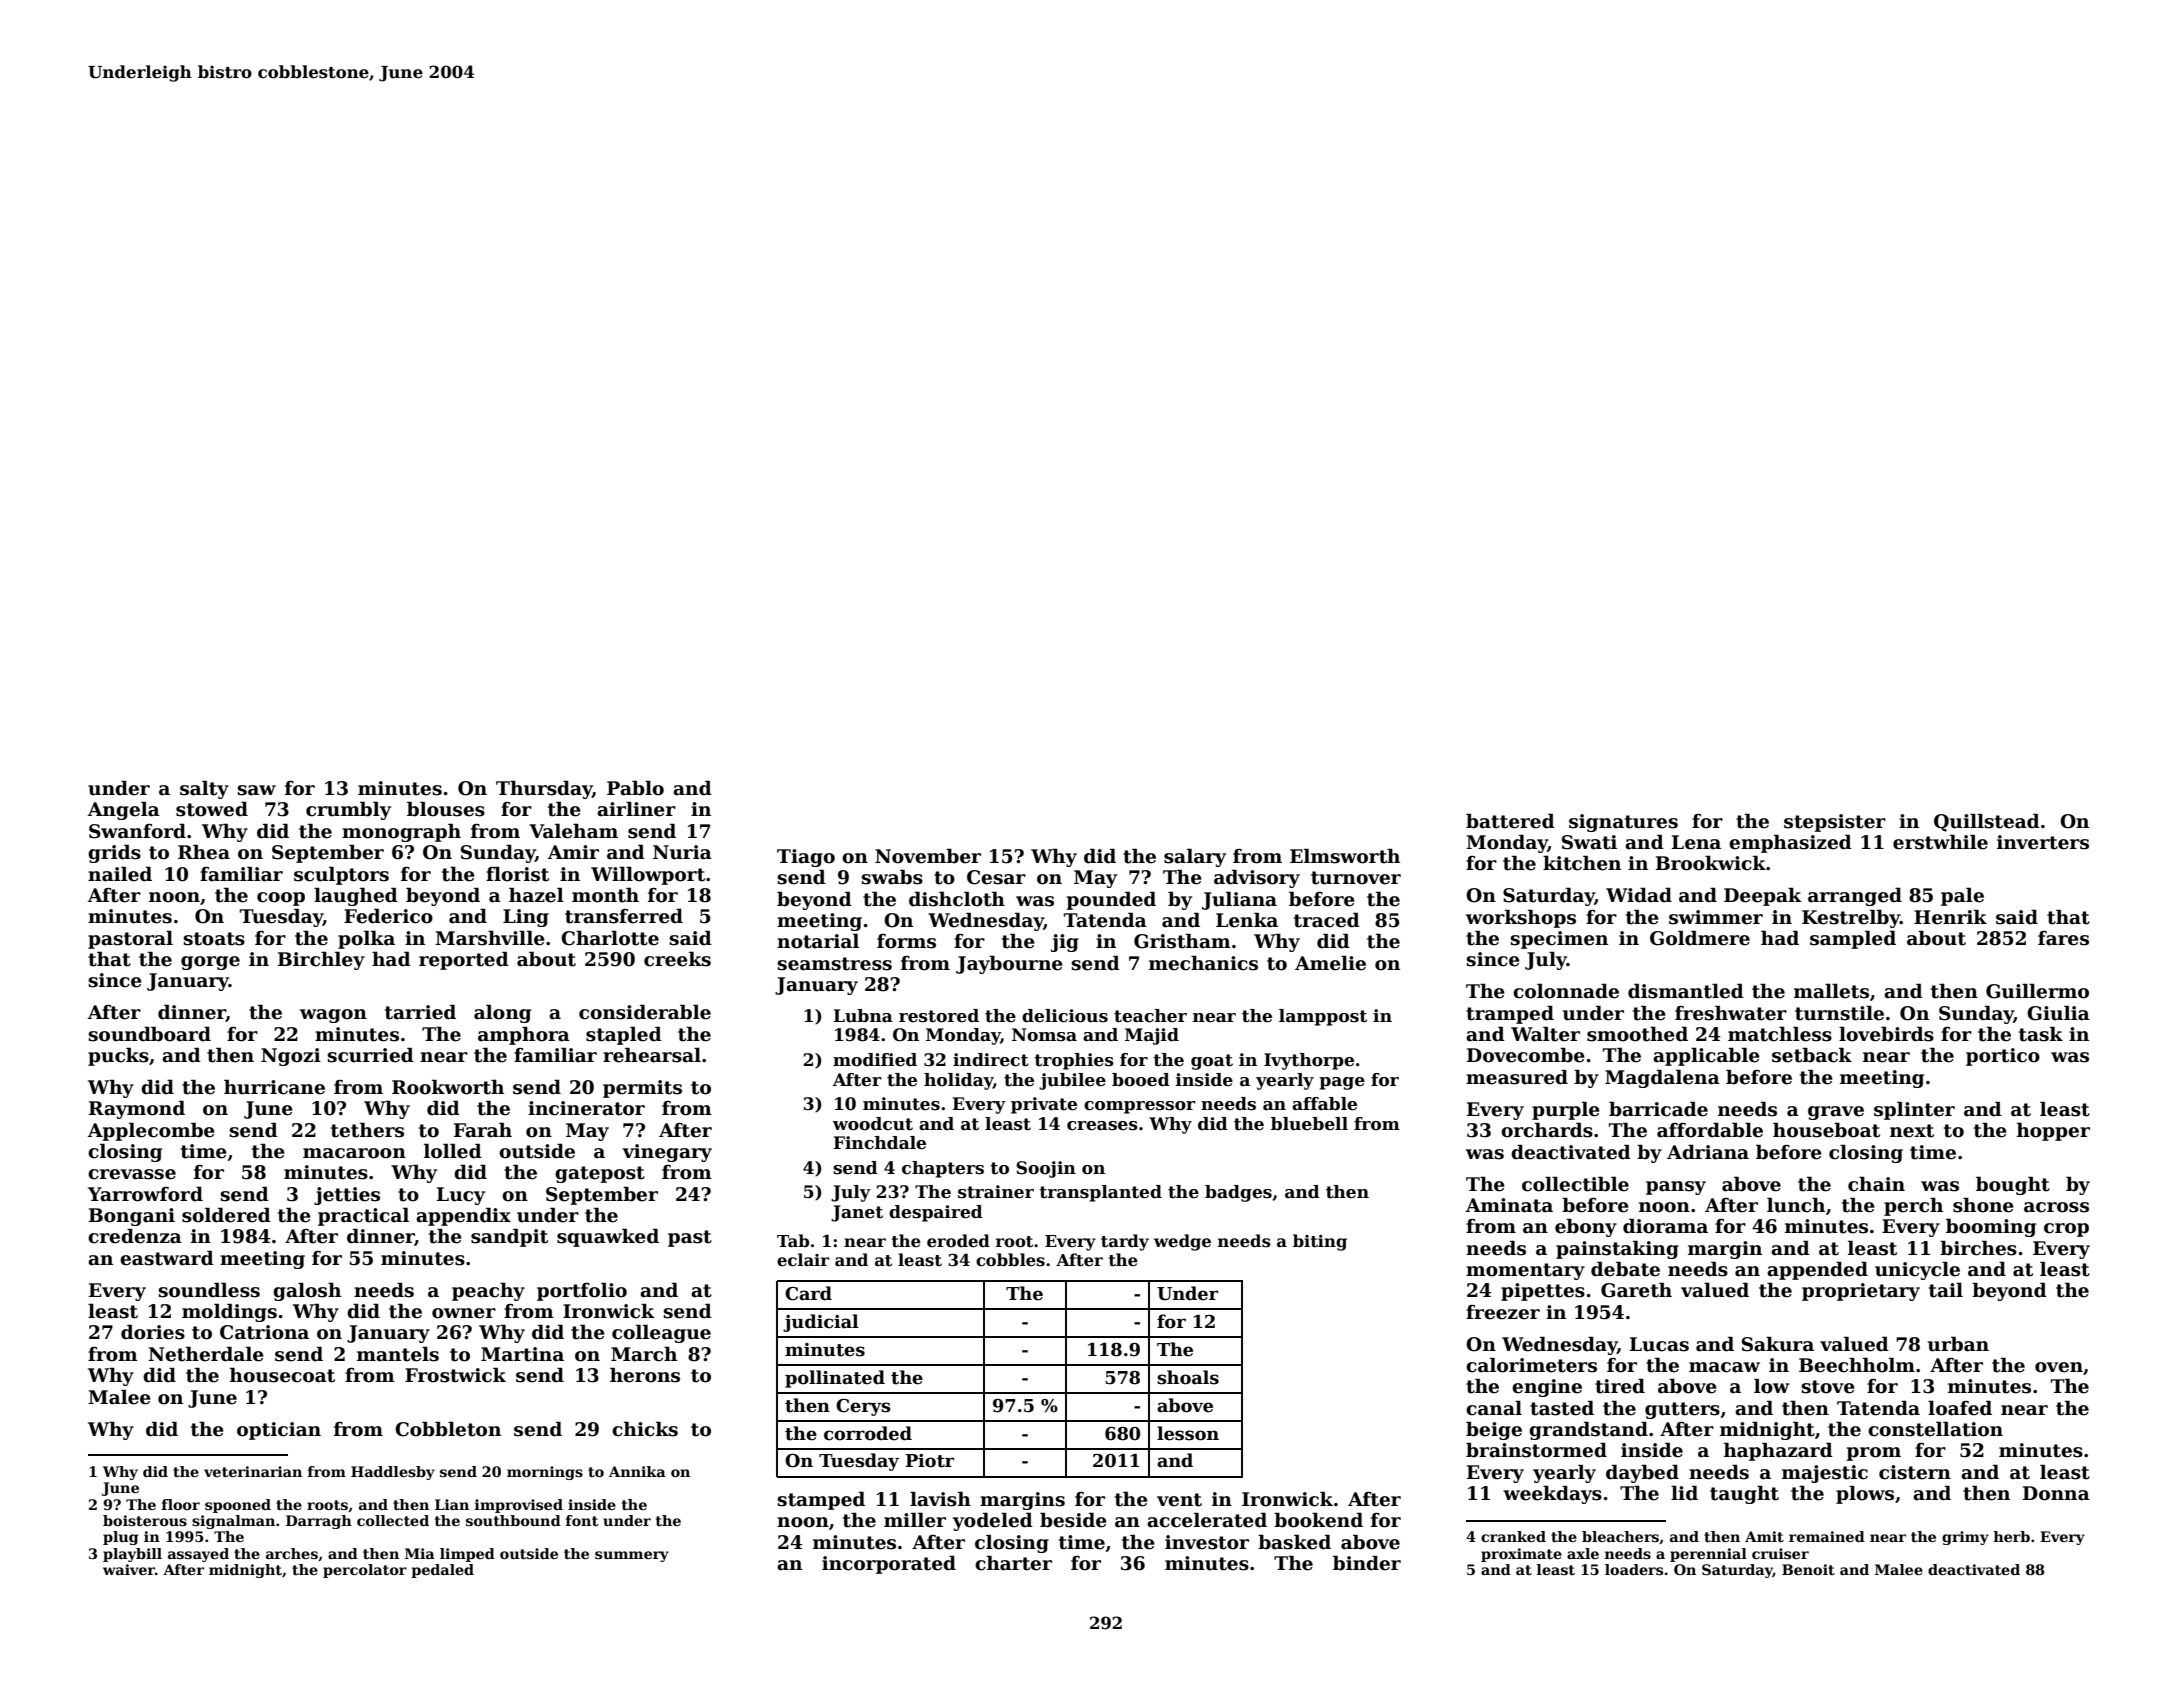  What do you see at coordinates (1958, 1344) in the document?
I see `urban` at bounding box center [1958, 1344].
